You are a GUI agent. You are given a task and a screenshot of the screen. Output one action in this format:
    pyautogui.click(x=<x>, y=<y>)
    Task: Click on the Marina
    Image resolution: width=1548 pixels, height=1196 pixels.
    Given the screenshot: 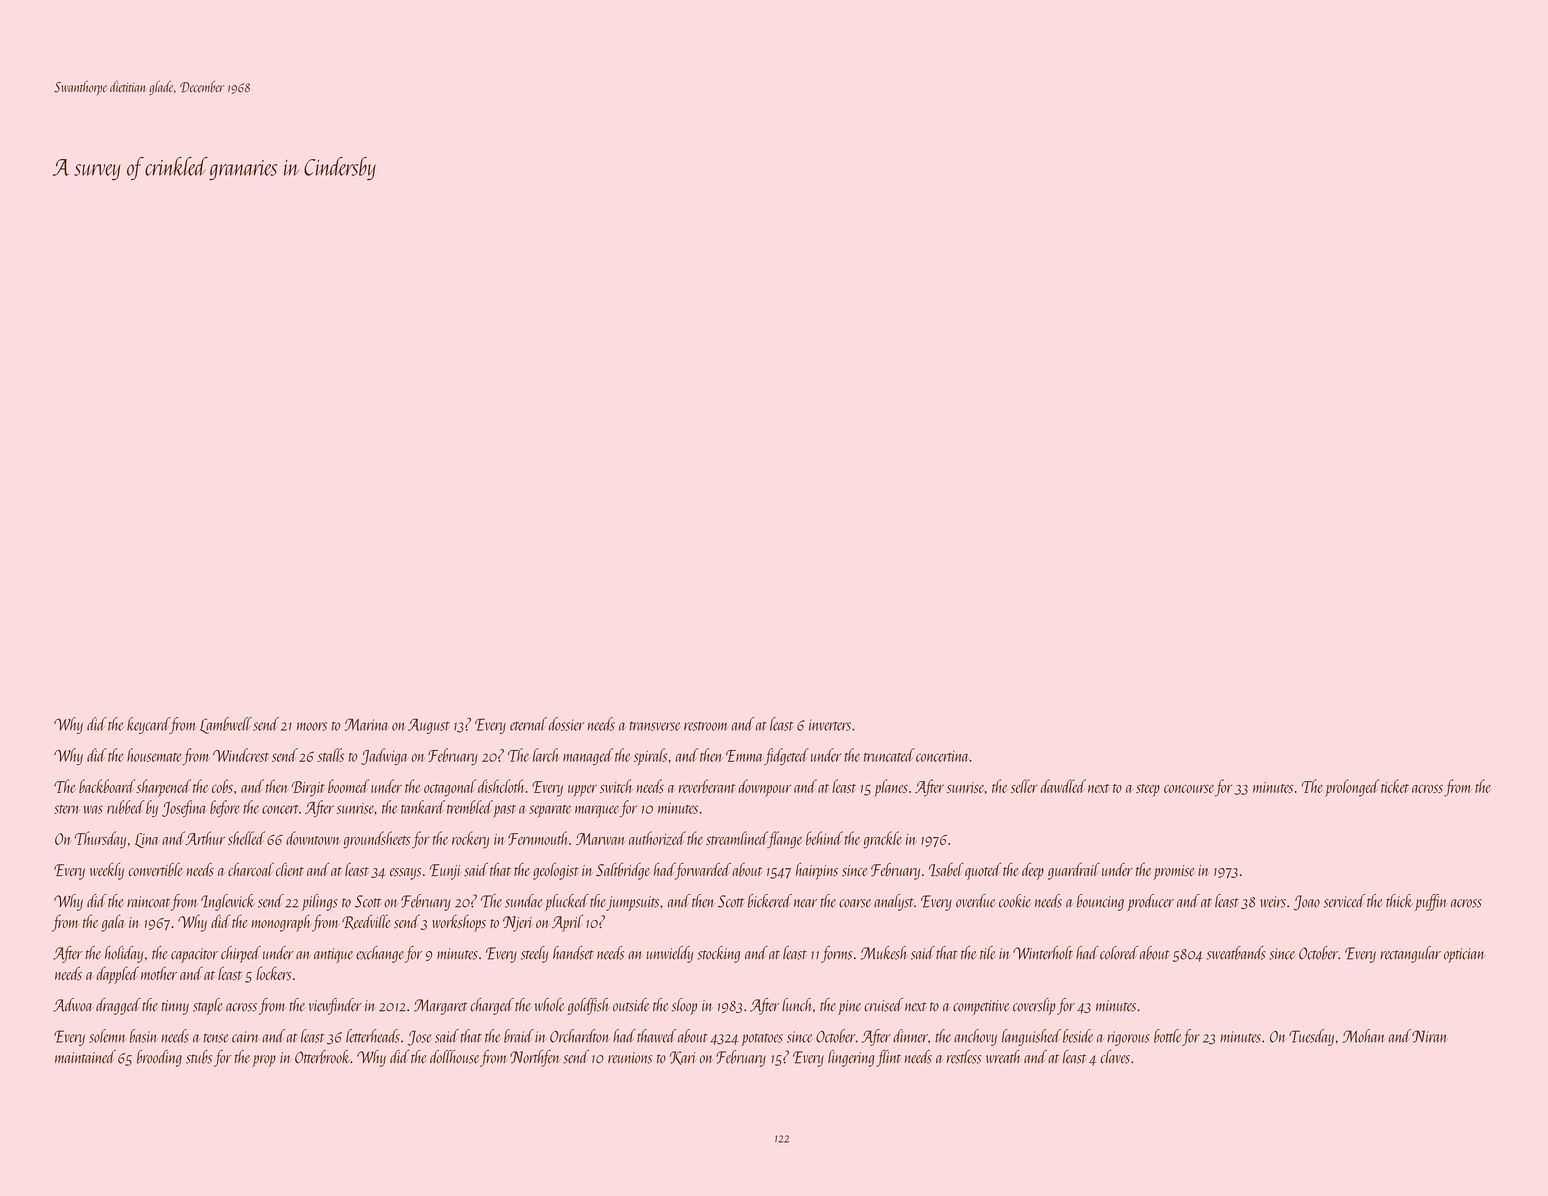 What is the action you would take?
    pyautogui.click(x=366, y=724)
